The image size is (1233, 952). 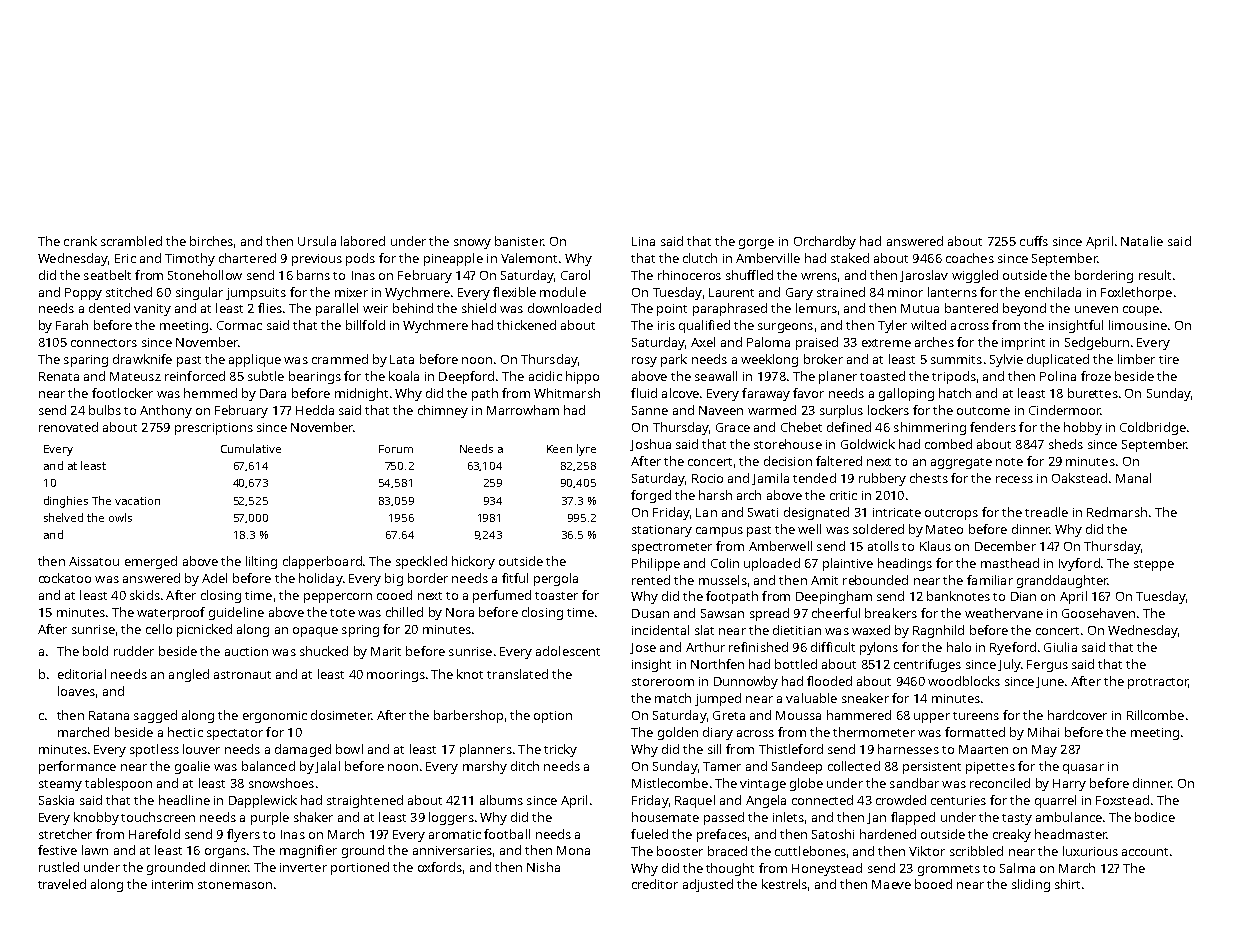 What do you see at coordinates (201, 749) in the screenshot?
I see `louver` at bounding box center [201, 749].
